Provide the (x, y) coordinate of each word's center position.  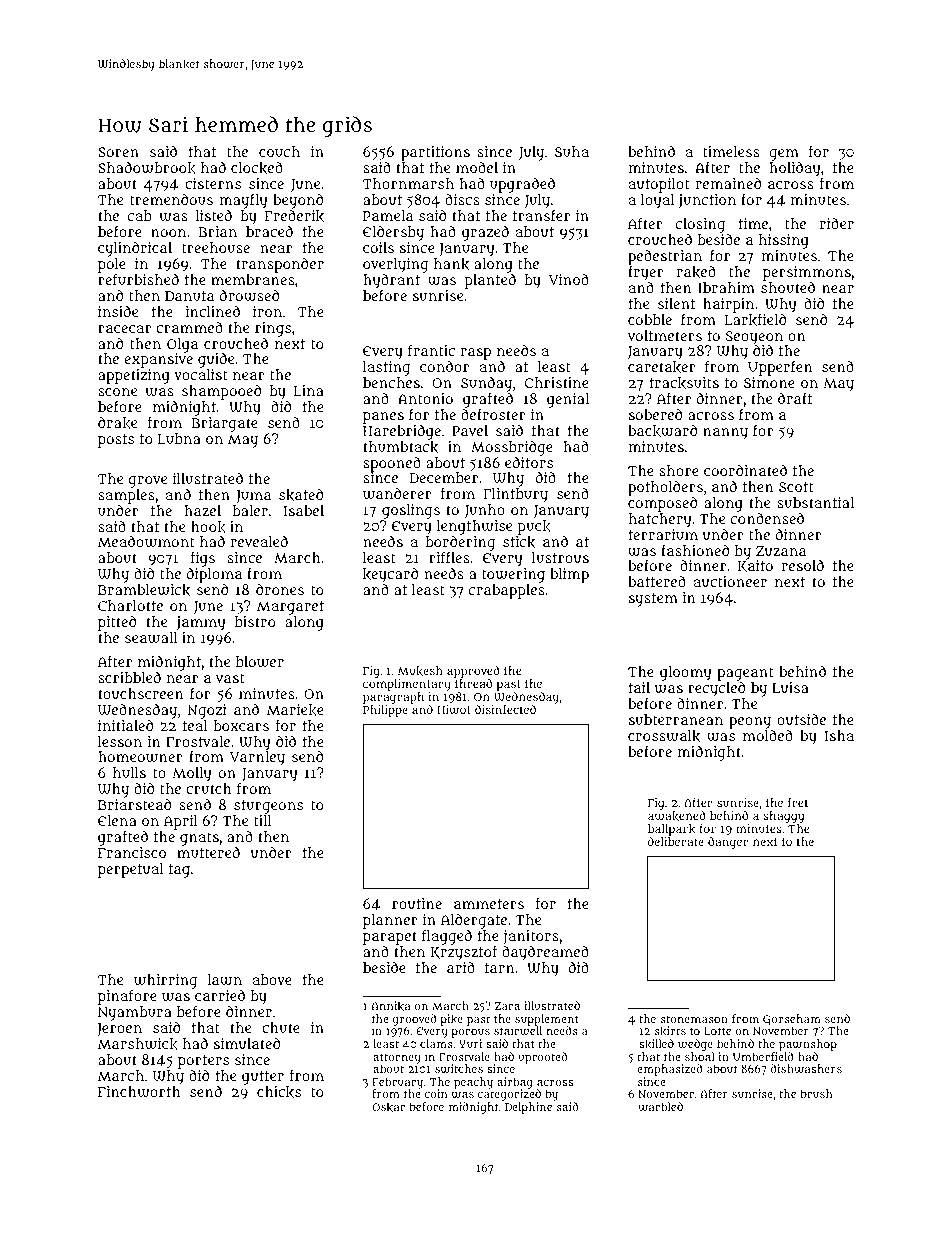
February (397, 1083)
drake (117, 423)
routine (417, 903)
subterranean (676, 719)
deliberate (676, 841)
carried (220, 995)
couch (279, 151)
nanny (725, 434)
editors (529, 462)
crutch (209, 788)
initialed (125, 725)
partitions (435, 153)
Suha (572, 151)
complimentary (406, 685)
